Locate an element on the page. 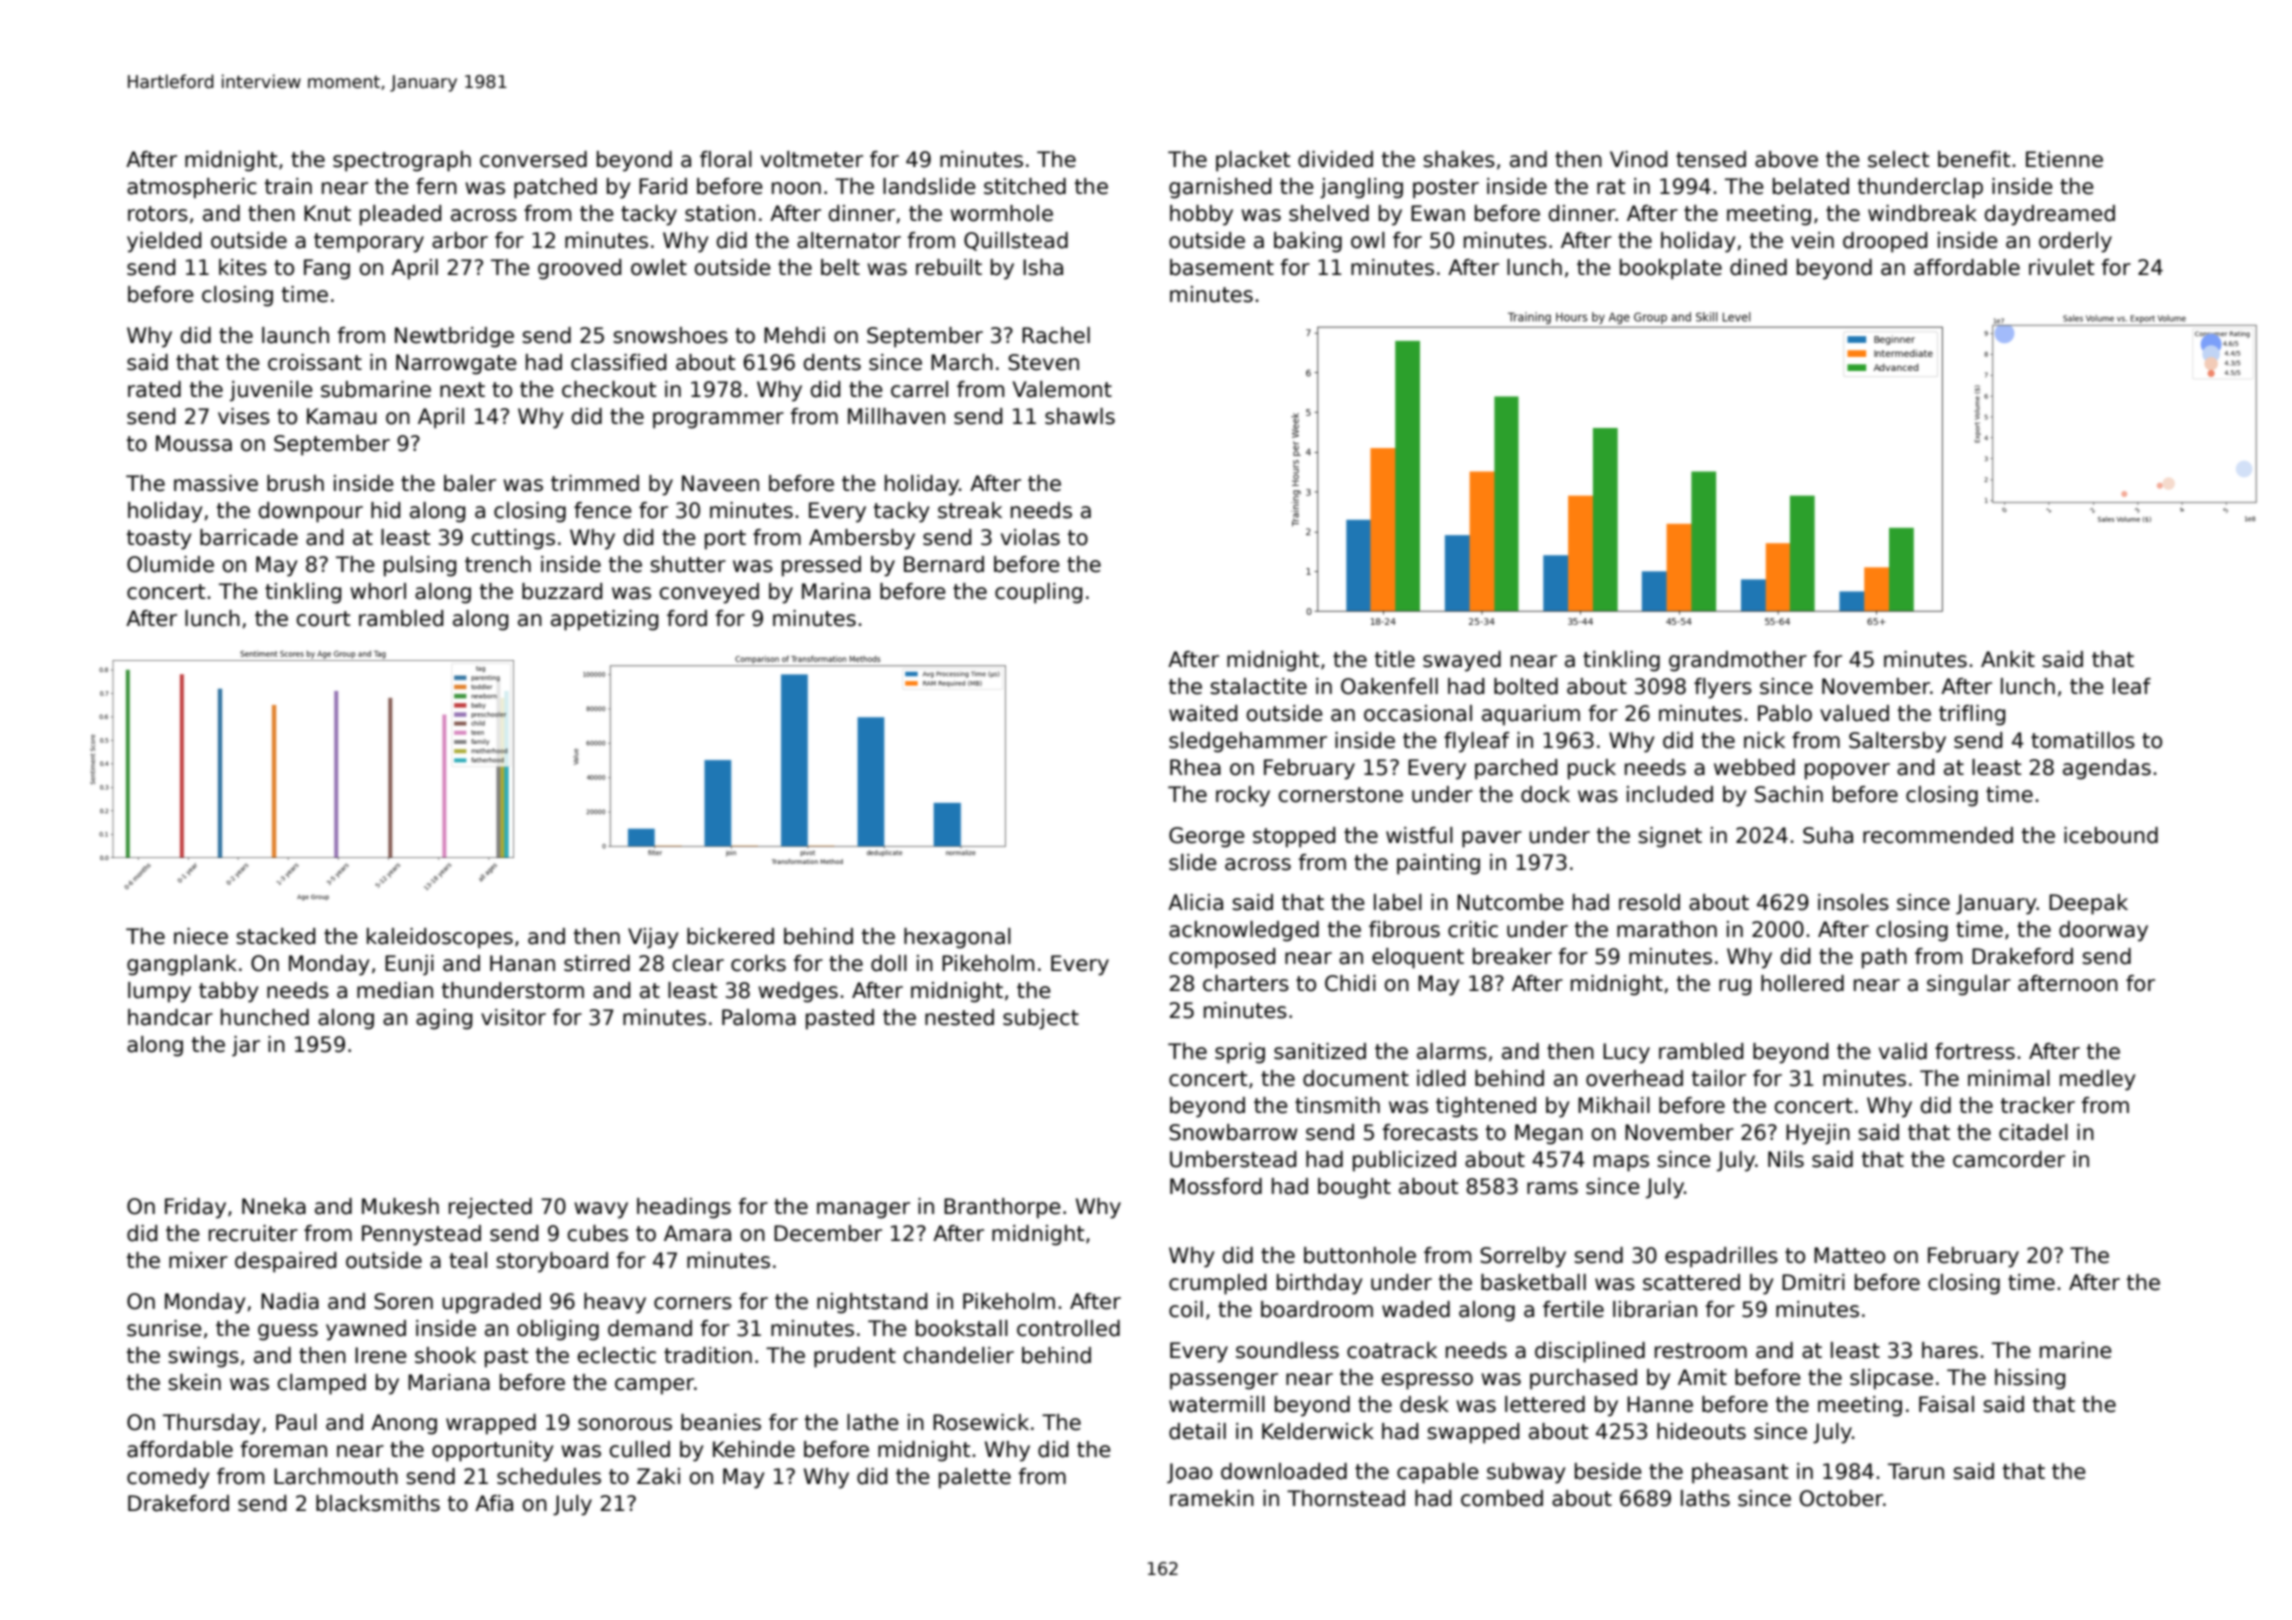 The width and height of the document is (2292, 1620). rivulet is located at coordinates (2061, 267).
